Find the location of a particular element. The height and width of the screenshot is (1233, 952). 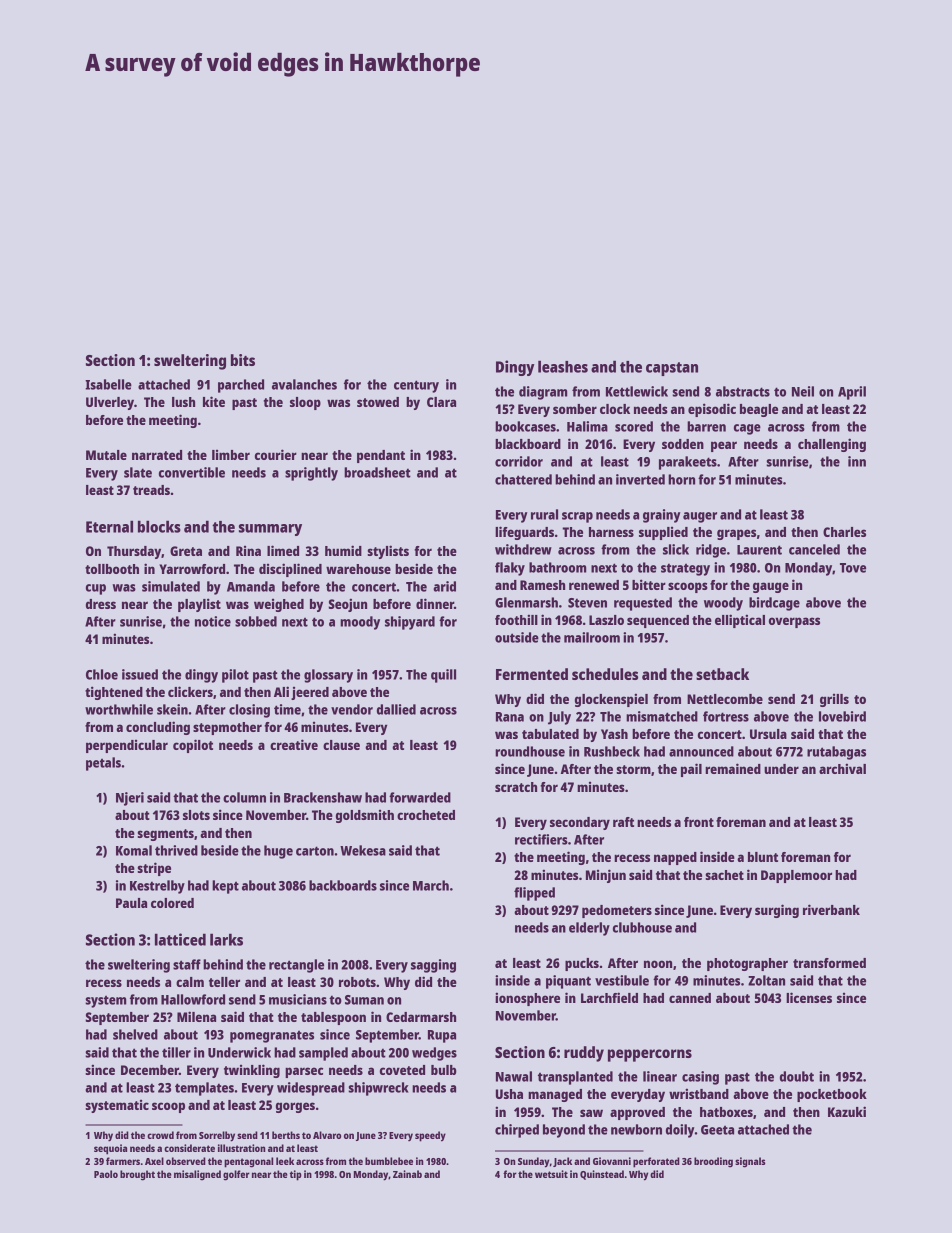

tiller is located at coordinates (176, 1052).
